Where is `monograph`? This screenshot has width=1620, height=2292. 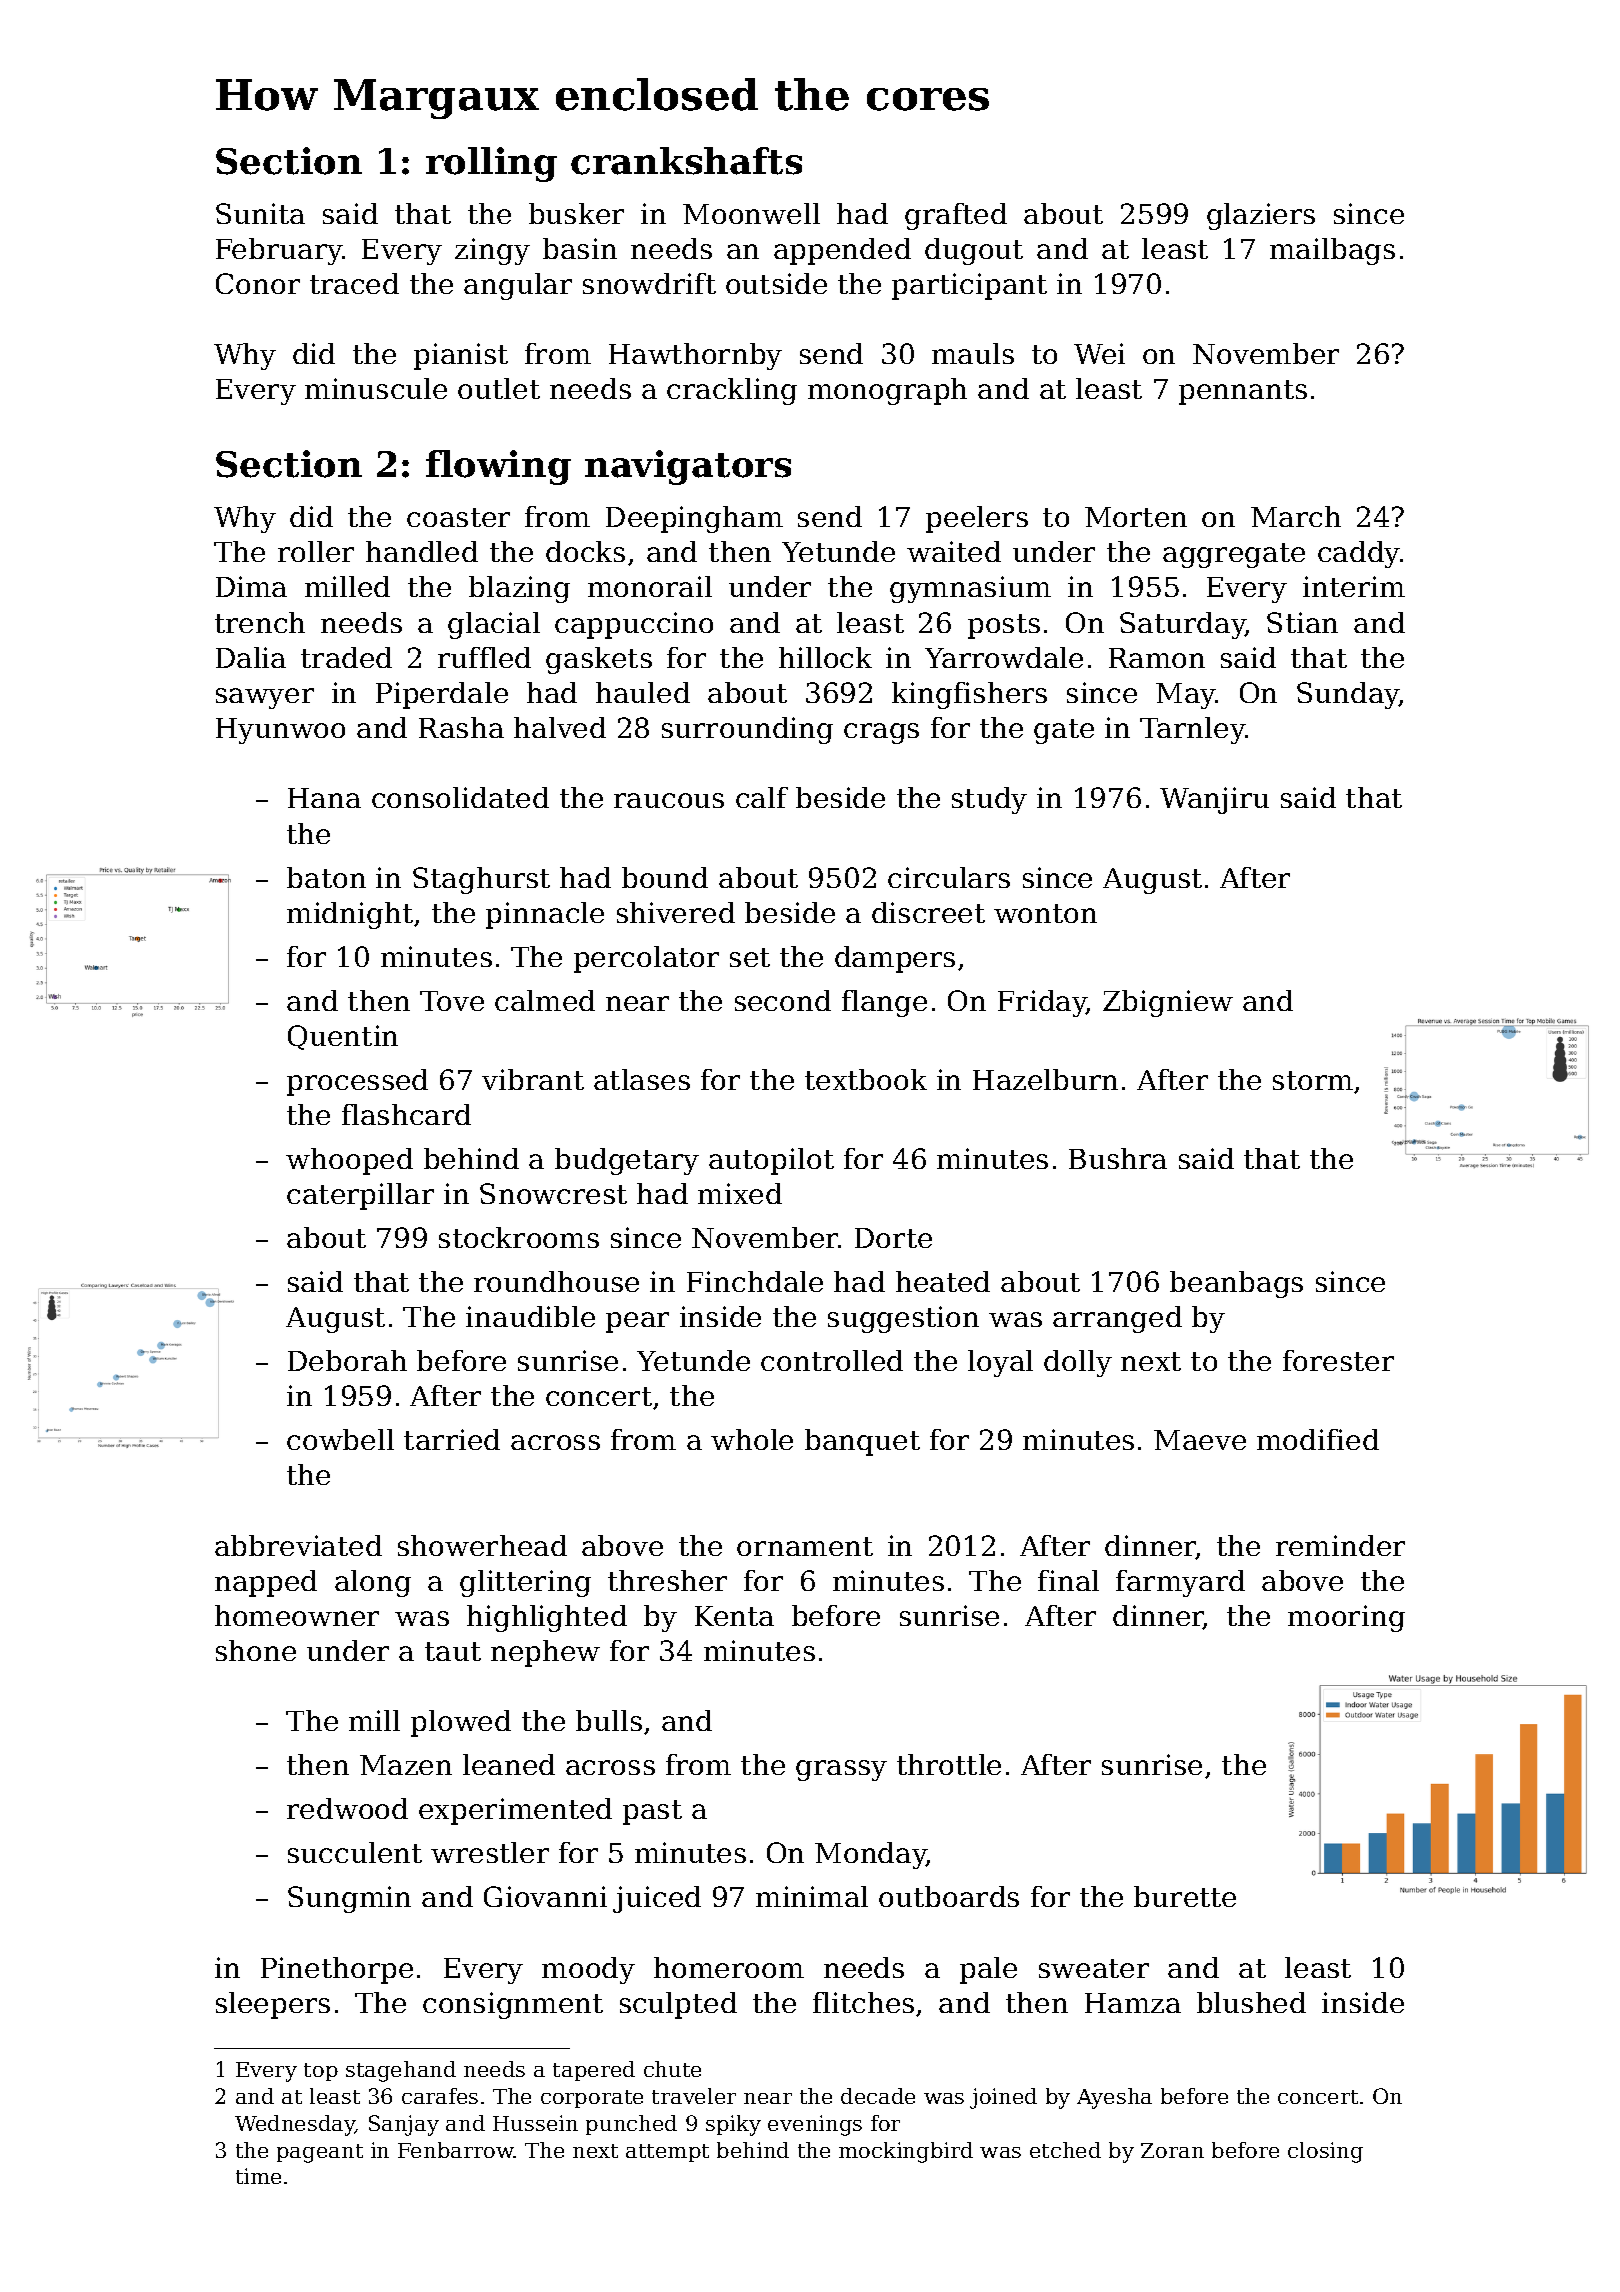
monograph is located at coordinates (887, 391).
